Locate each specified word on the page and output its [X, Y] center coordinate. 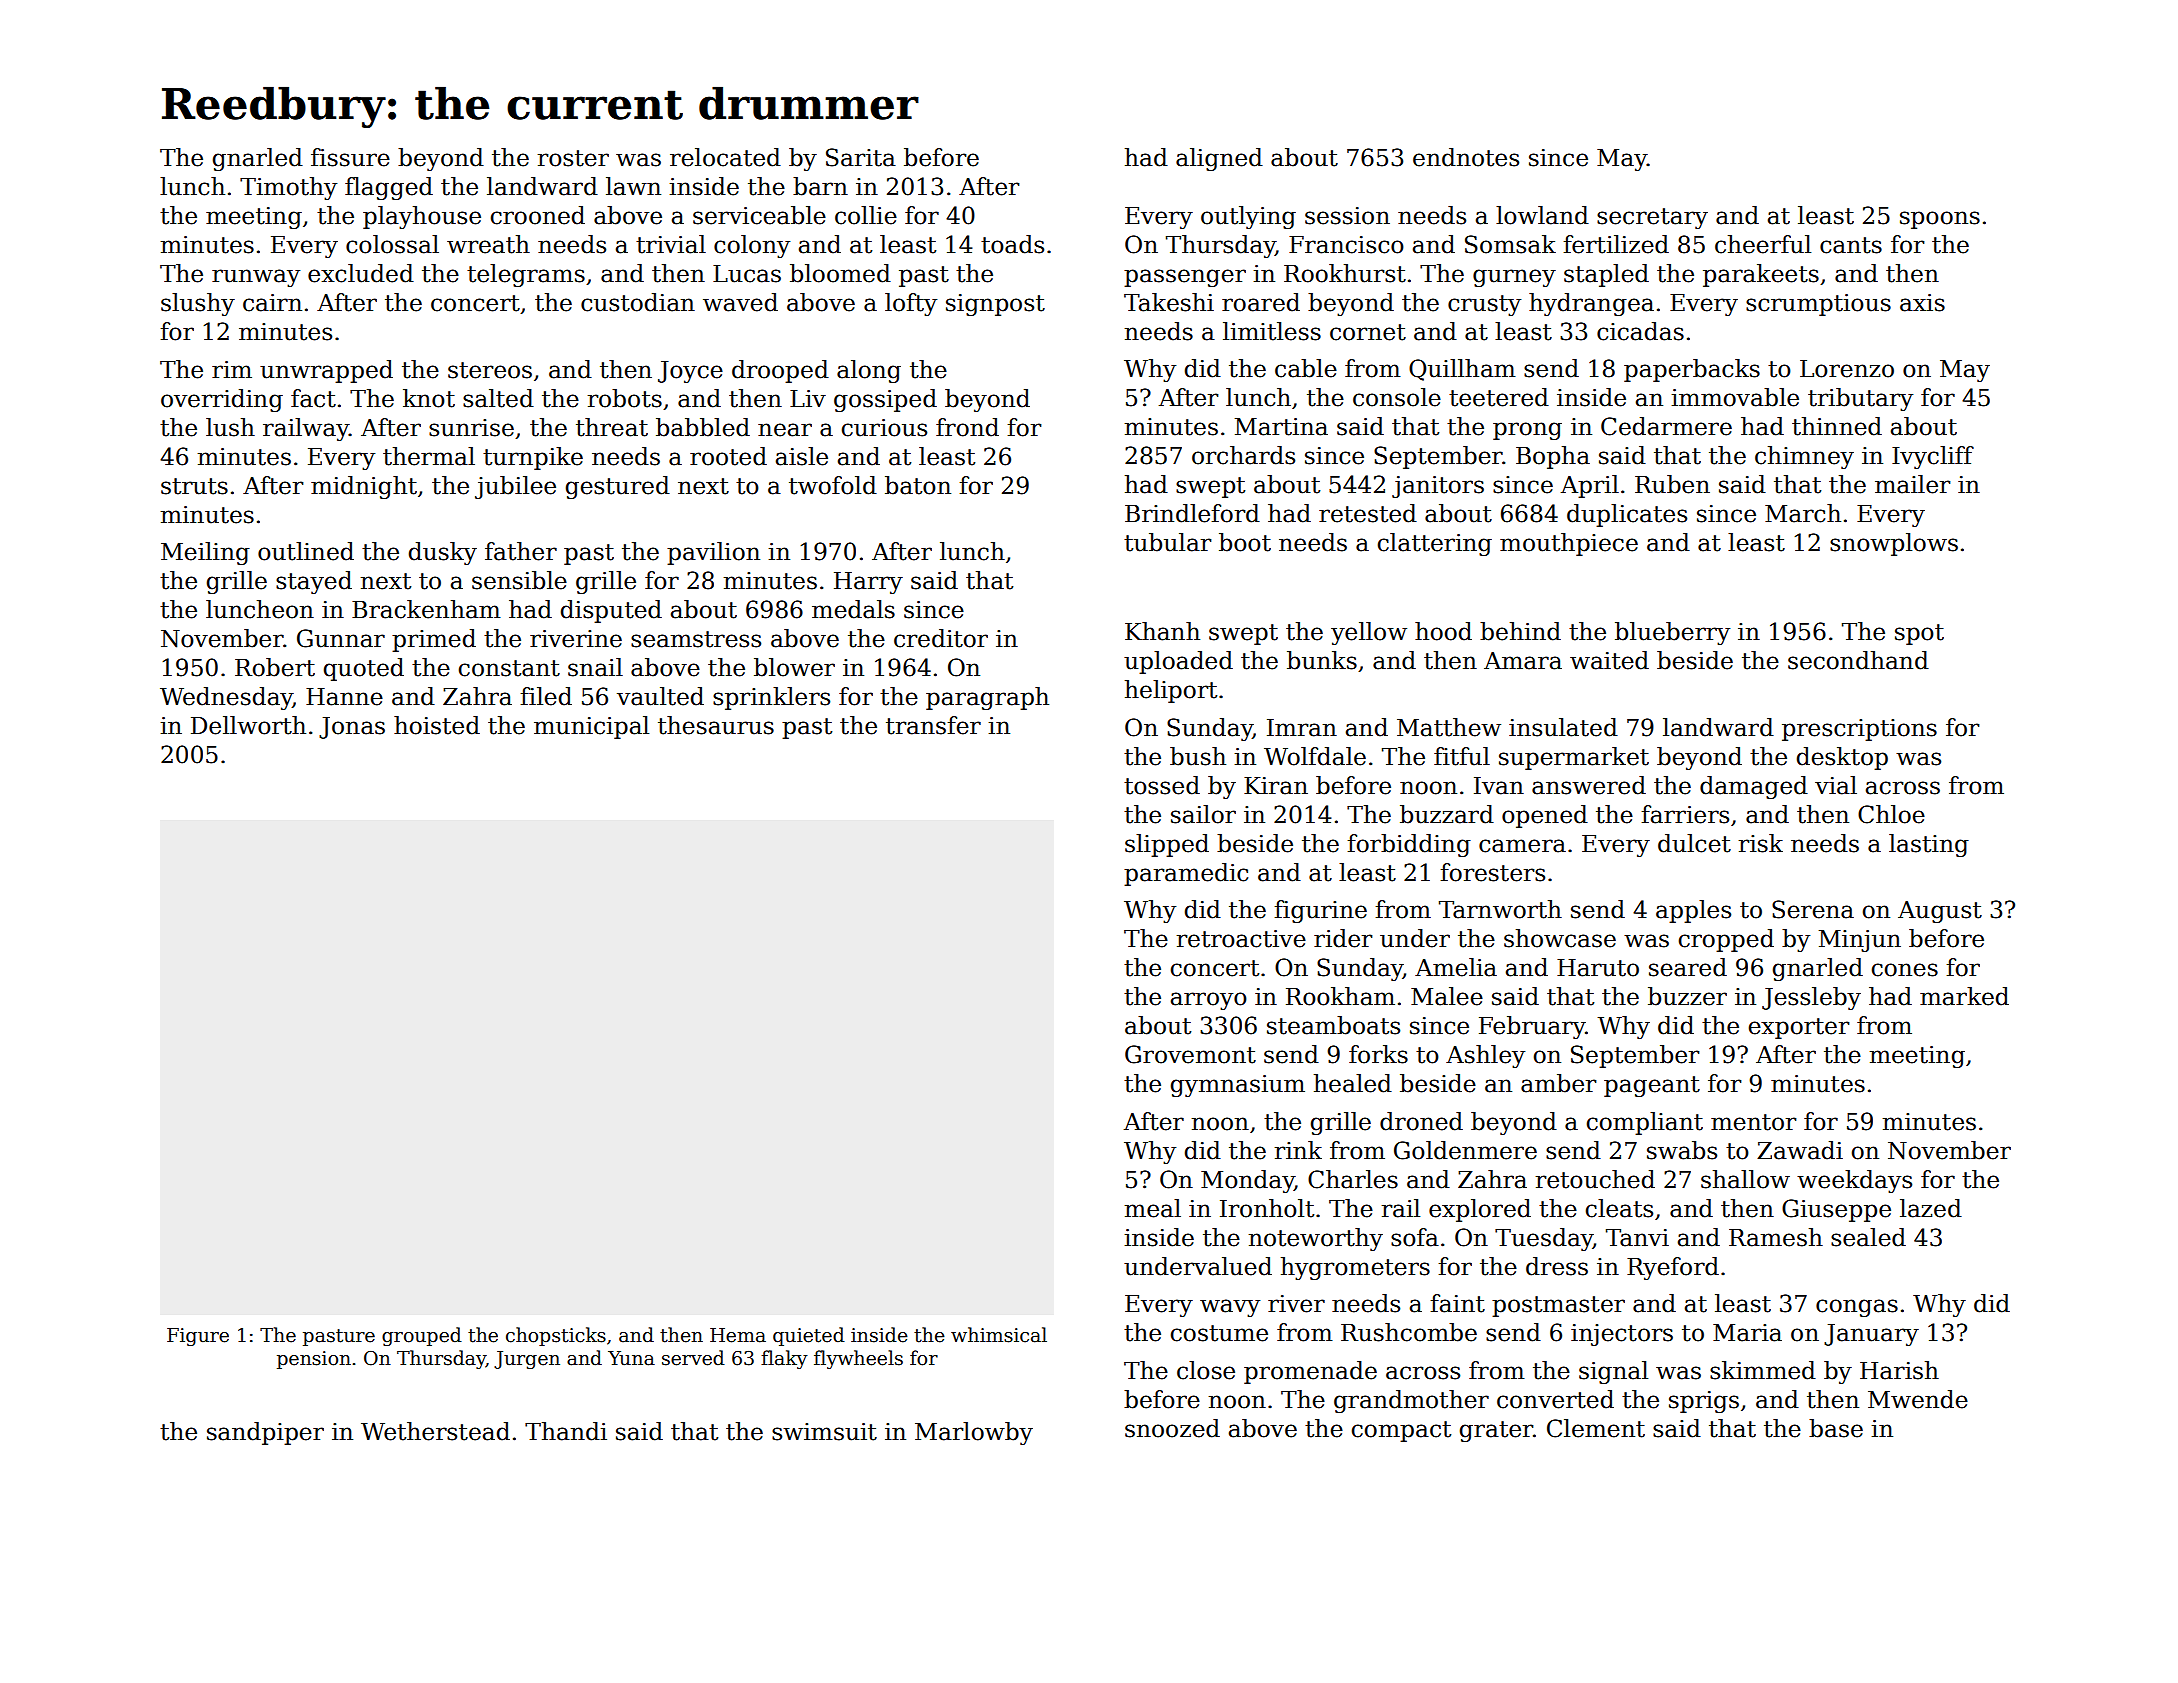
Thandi [566, 1431]
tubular [1168, 542]
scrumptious [1818, 305]
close [1206, 1370]
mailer [1913, 484]
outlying [1248, 217]
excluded [361, 273]
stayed [314, 582]
